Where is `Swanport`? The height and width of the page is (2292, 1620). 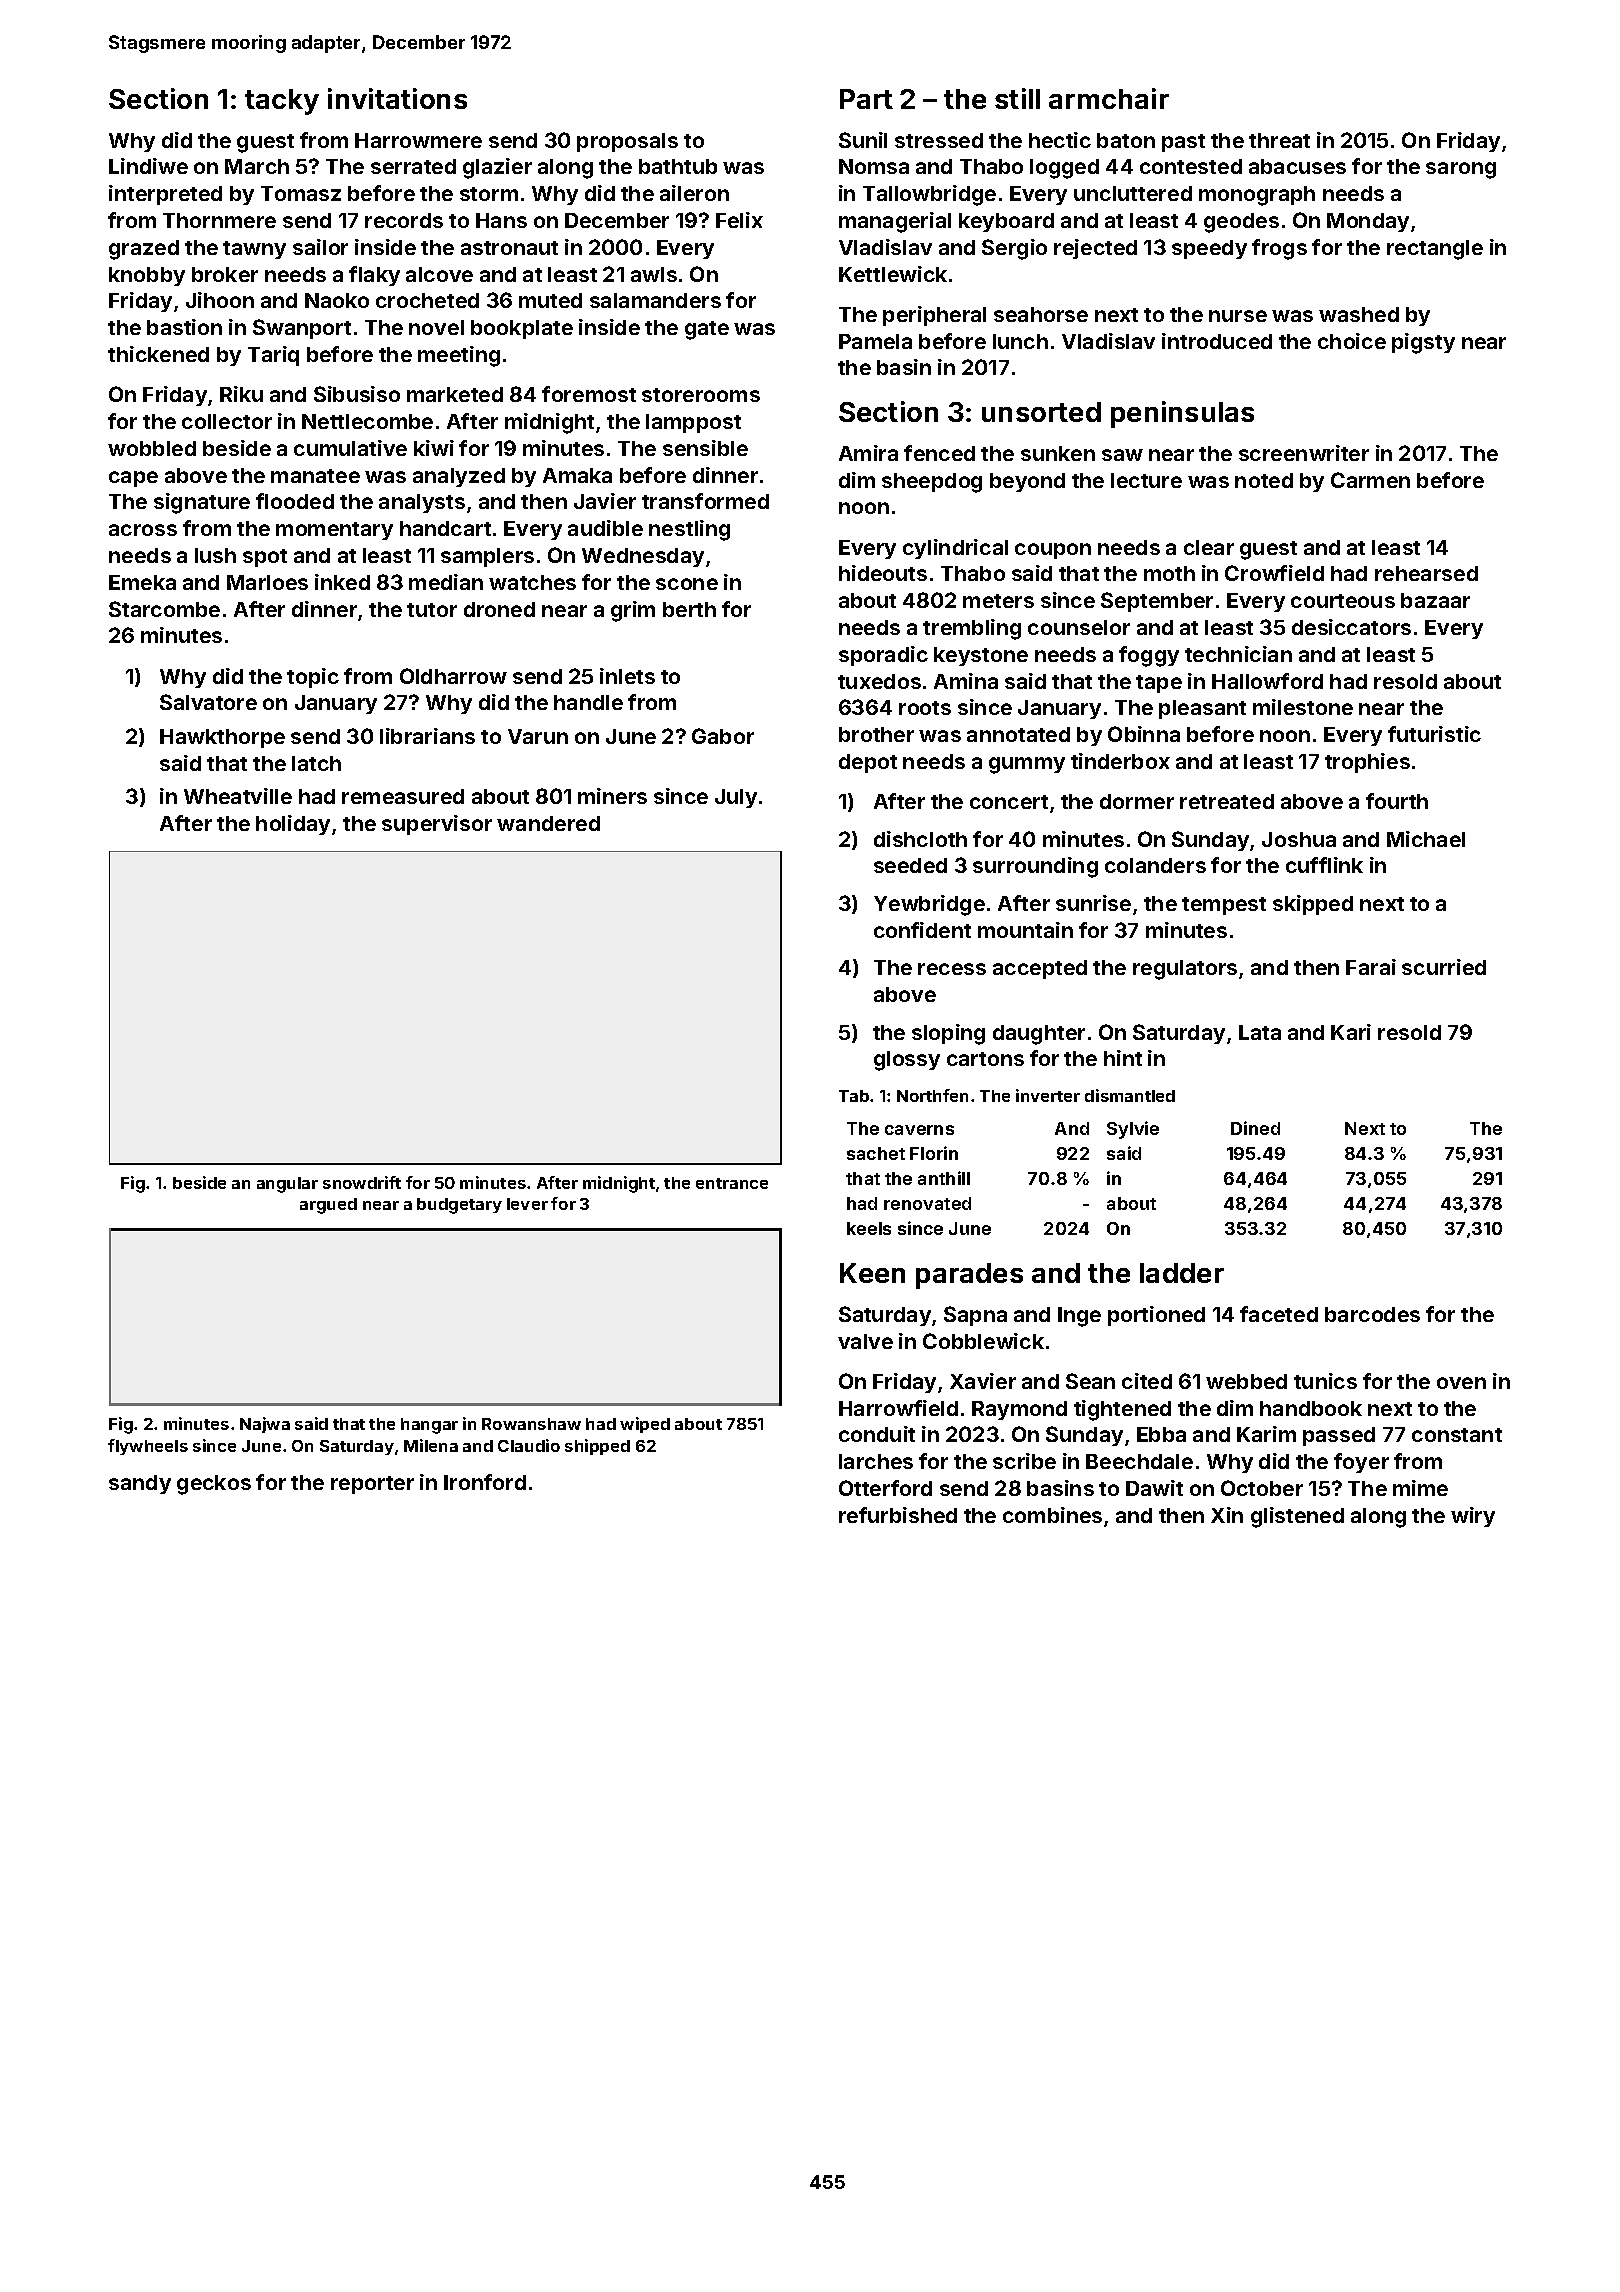
Swanport is located at coordinates (302, 329).
